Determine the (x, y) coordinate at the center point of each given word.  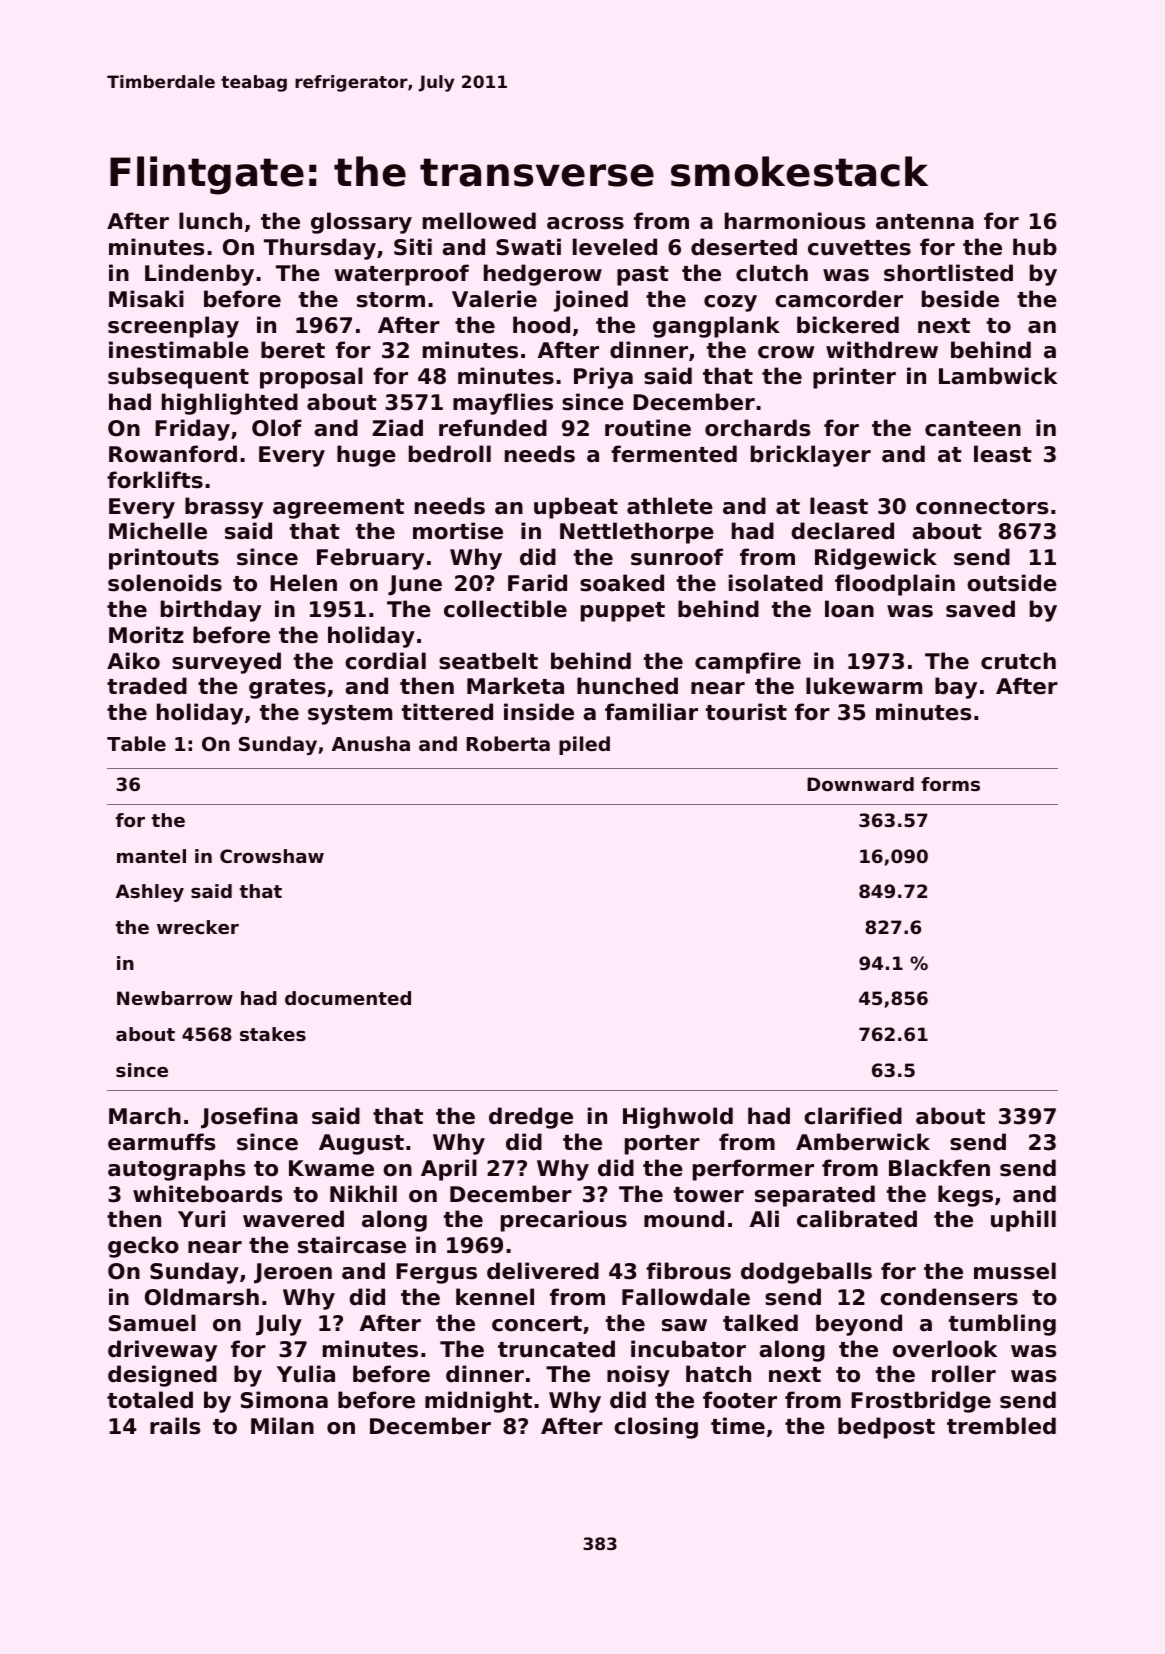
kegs (965, 1196)
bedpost (886, 1428)
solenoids (165, 583)
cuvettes (859, 248)
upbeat (576, 508)
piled (584, 745)
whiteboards (208, 1194)
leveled (615, 247)
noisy (638, 1376)
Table (136, 743)
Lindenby (199, 275)
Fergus (436, 1273)
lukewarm (864, 686)
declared (842, 531)
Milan (282, 1426)
